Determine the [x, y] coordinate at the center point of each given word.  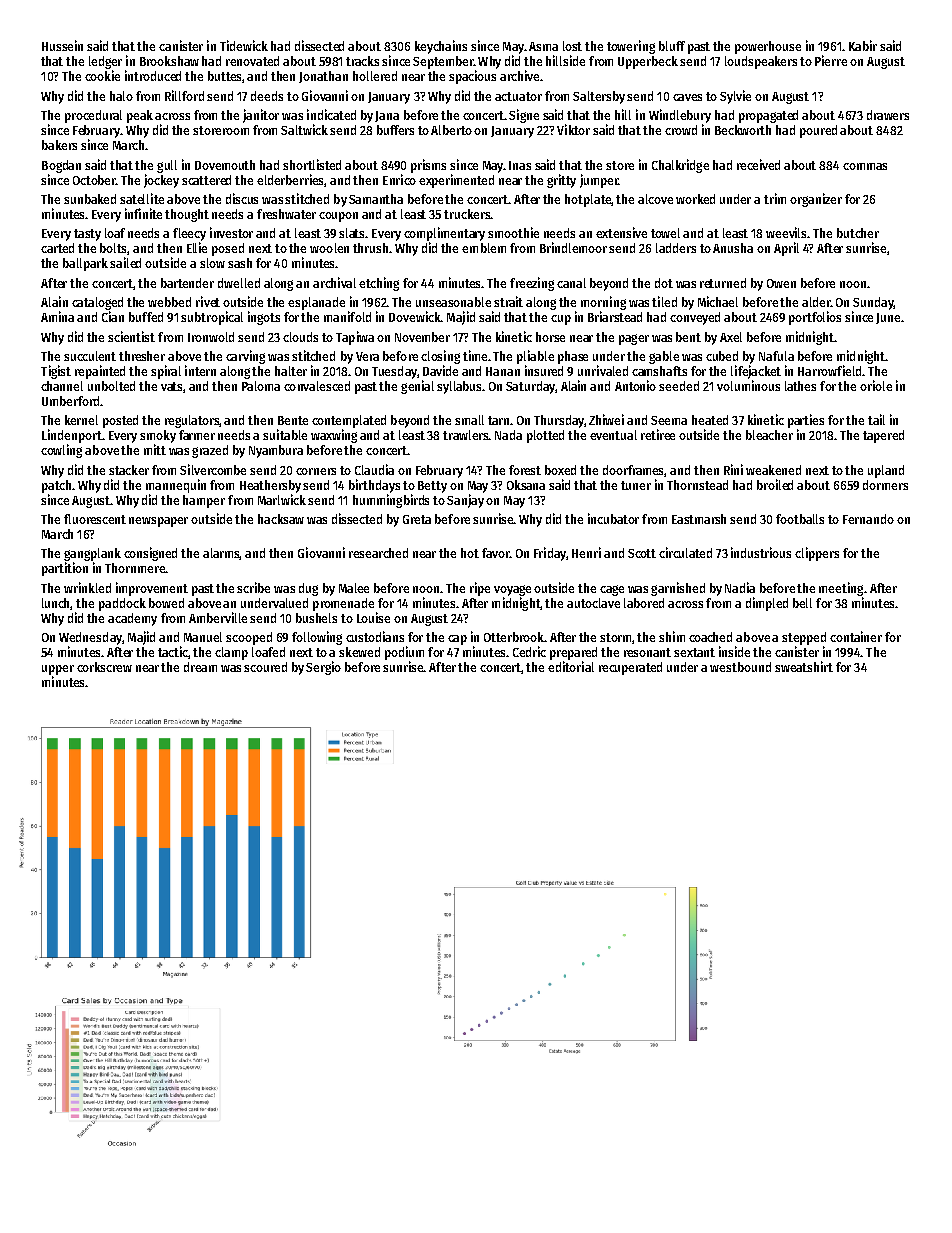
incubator [613, 518]
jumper [599, 181]
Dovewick [415, 316]
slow [212, 263]
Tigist [56, 372]
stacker [129, 470]
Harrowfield [829, 370]
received [758, 164]
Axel [731, 337]
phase [573, 357]
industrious [761, 552]
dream [200, 667]
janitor [261, 116]
